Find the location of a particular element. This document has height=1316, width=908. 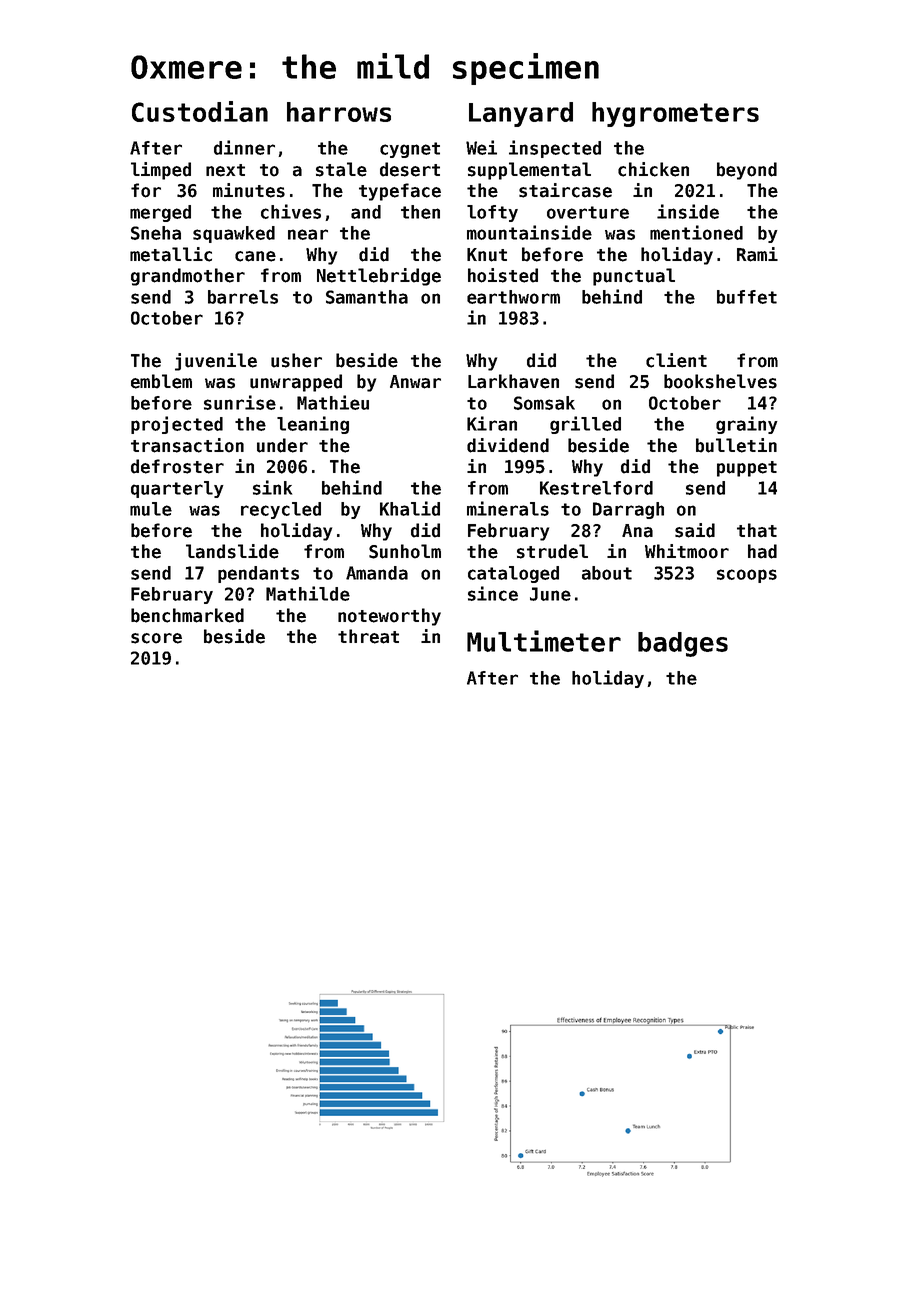

then is located at coordinates (420, 212).
